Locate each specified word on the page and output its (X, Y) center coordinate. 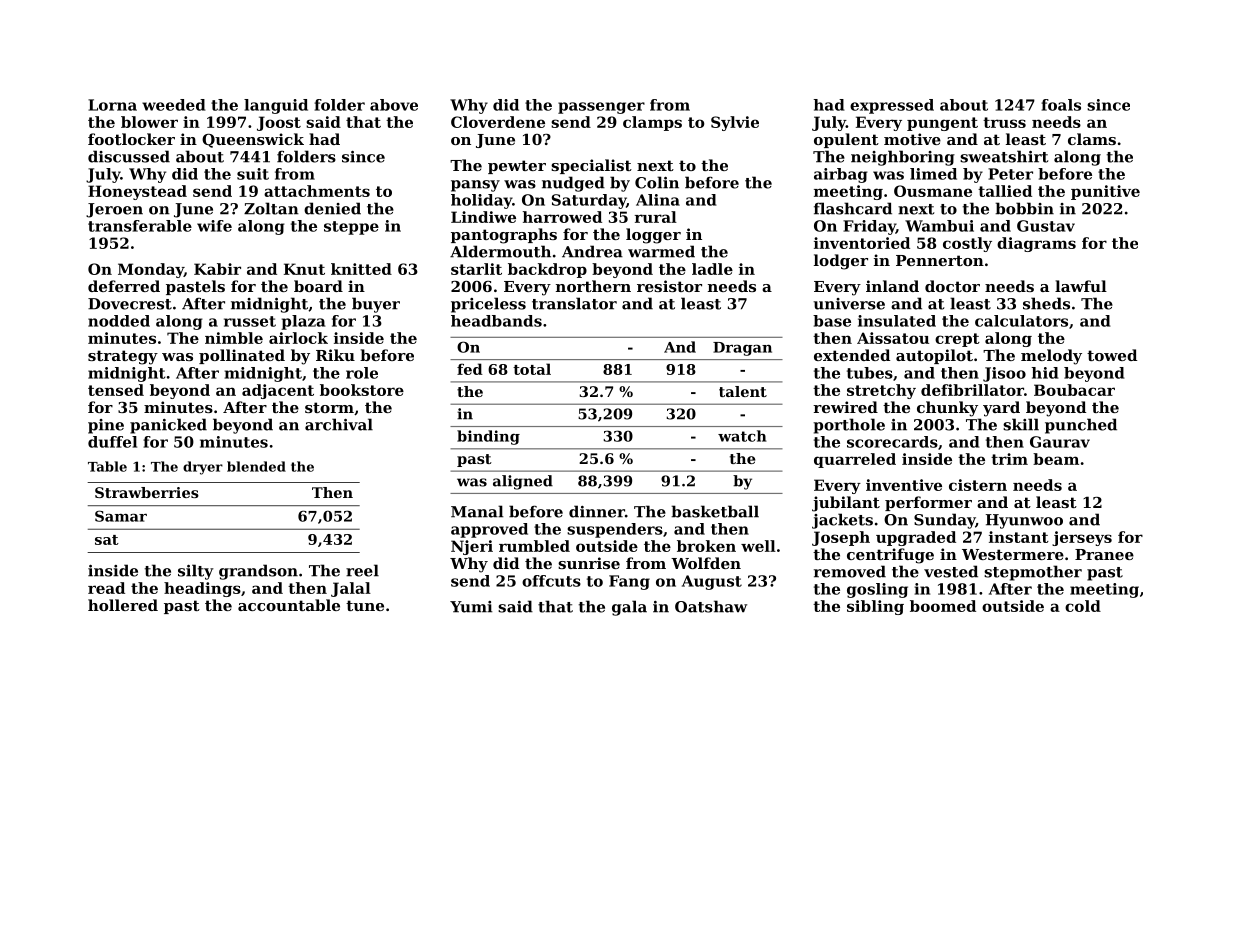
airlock (298, 338)
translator (574, 303)
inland (892, 286)
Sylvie (735, 123)
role (362, 373)
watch (742, 436)
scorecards (892, 442)
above (394, 105)
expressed (892, 106)
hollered (123, 605)
